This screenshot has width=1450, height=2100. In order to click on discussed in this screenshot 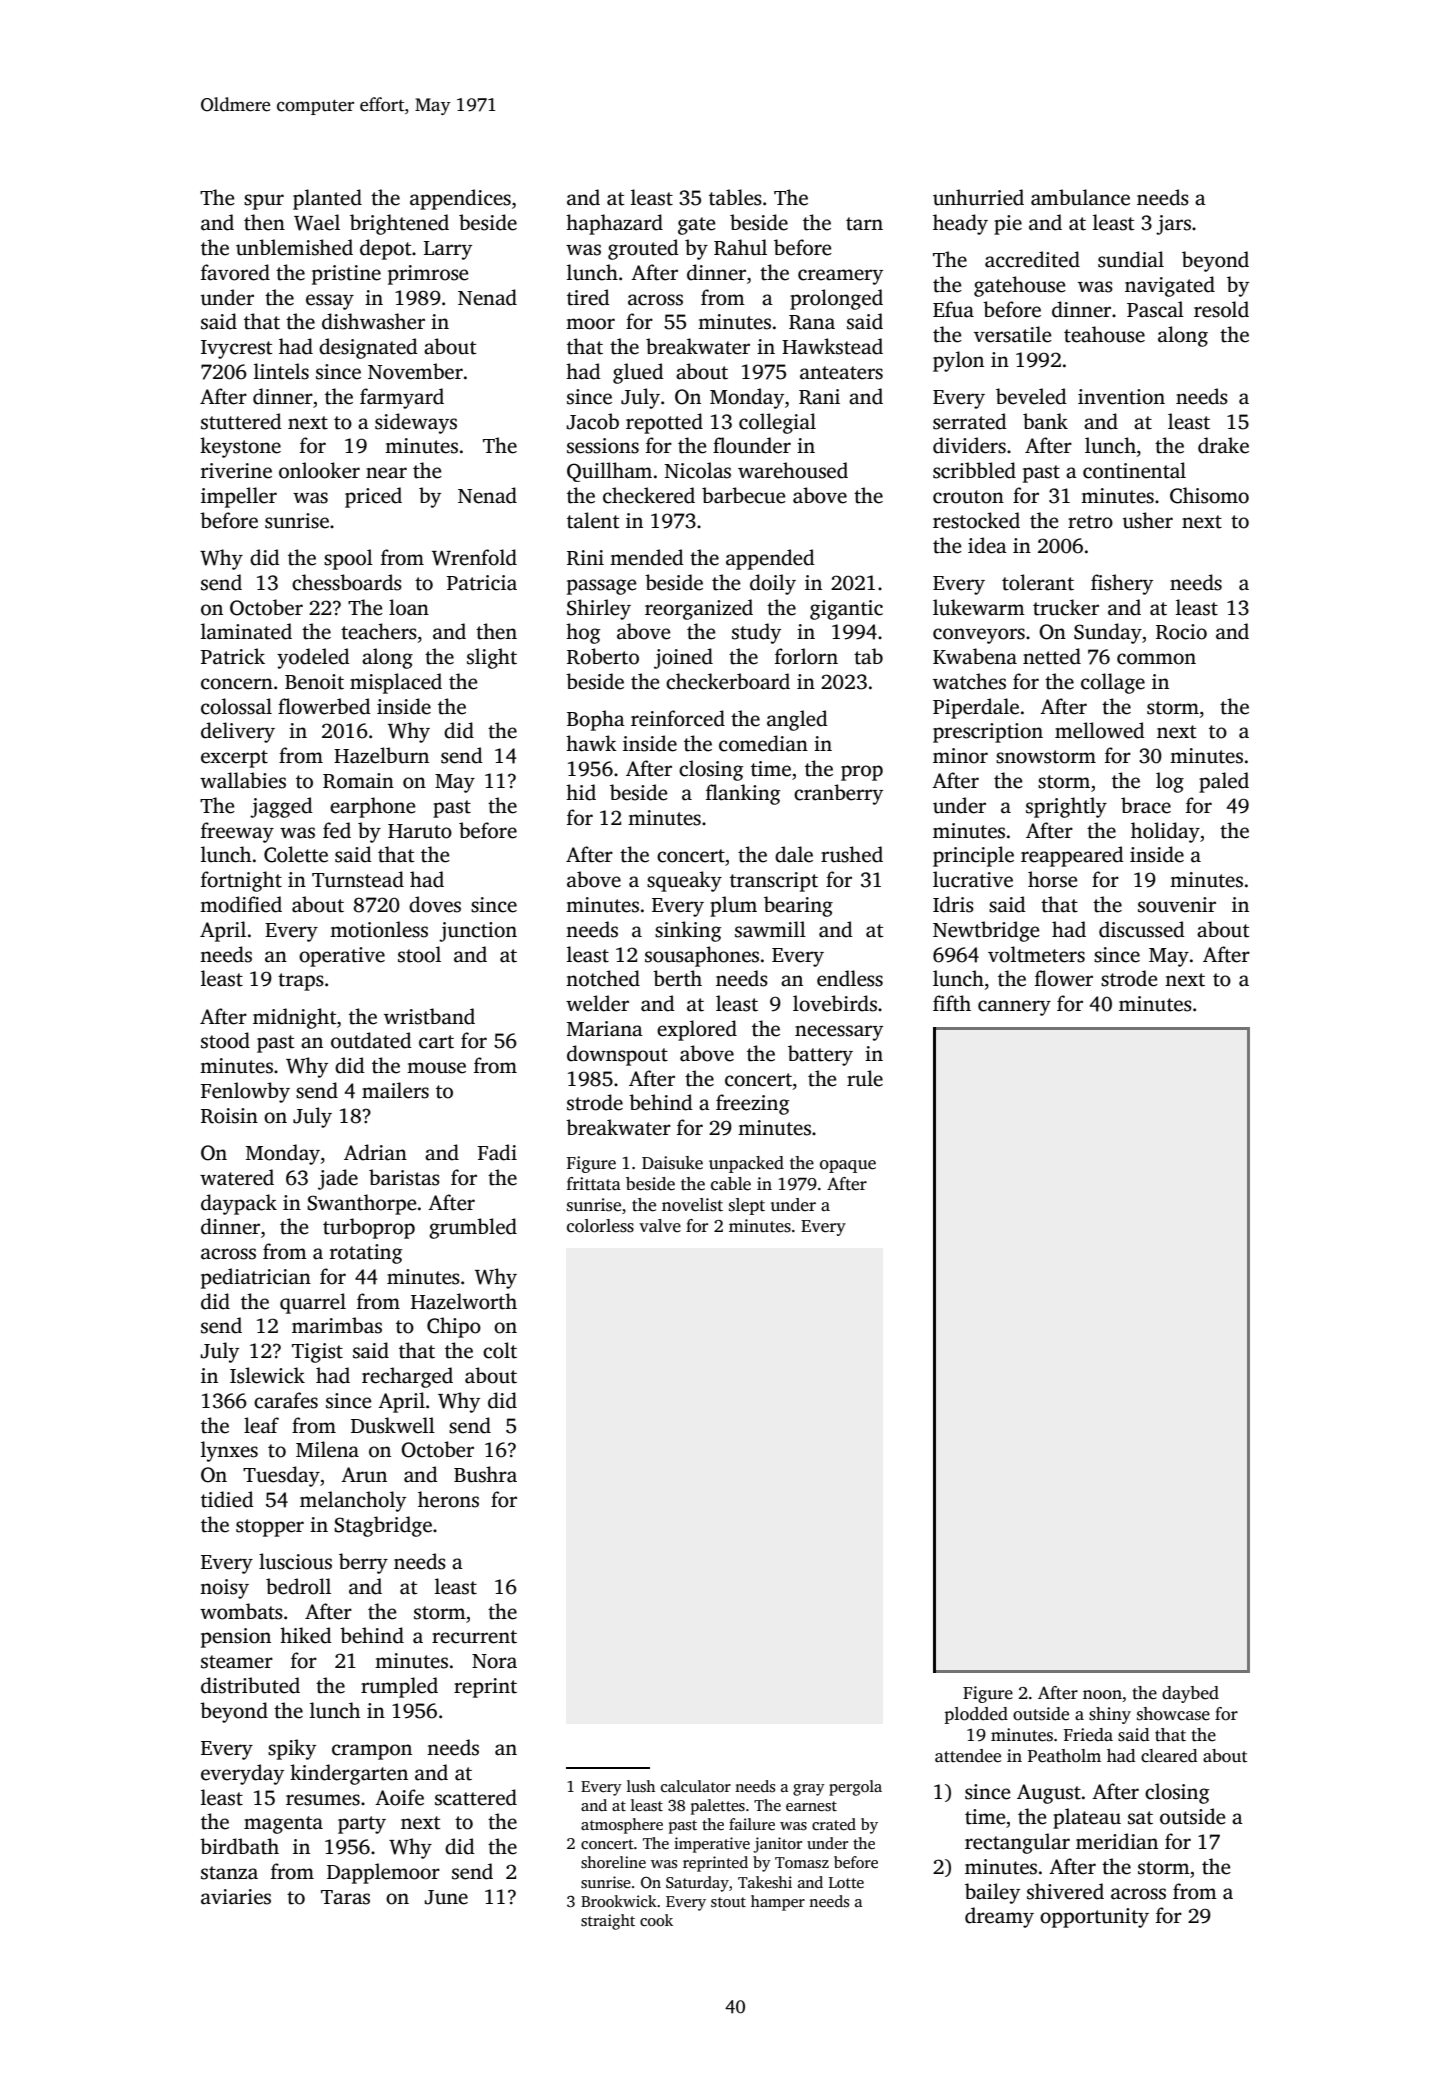, I will do `click(1142, 929)`.
